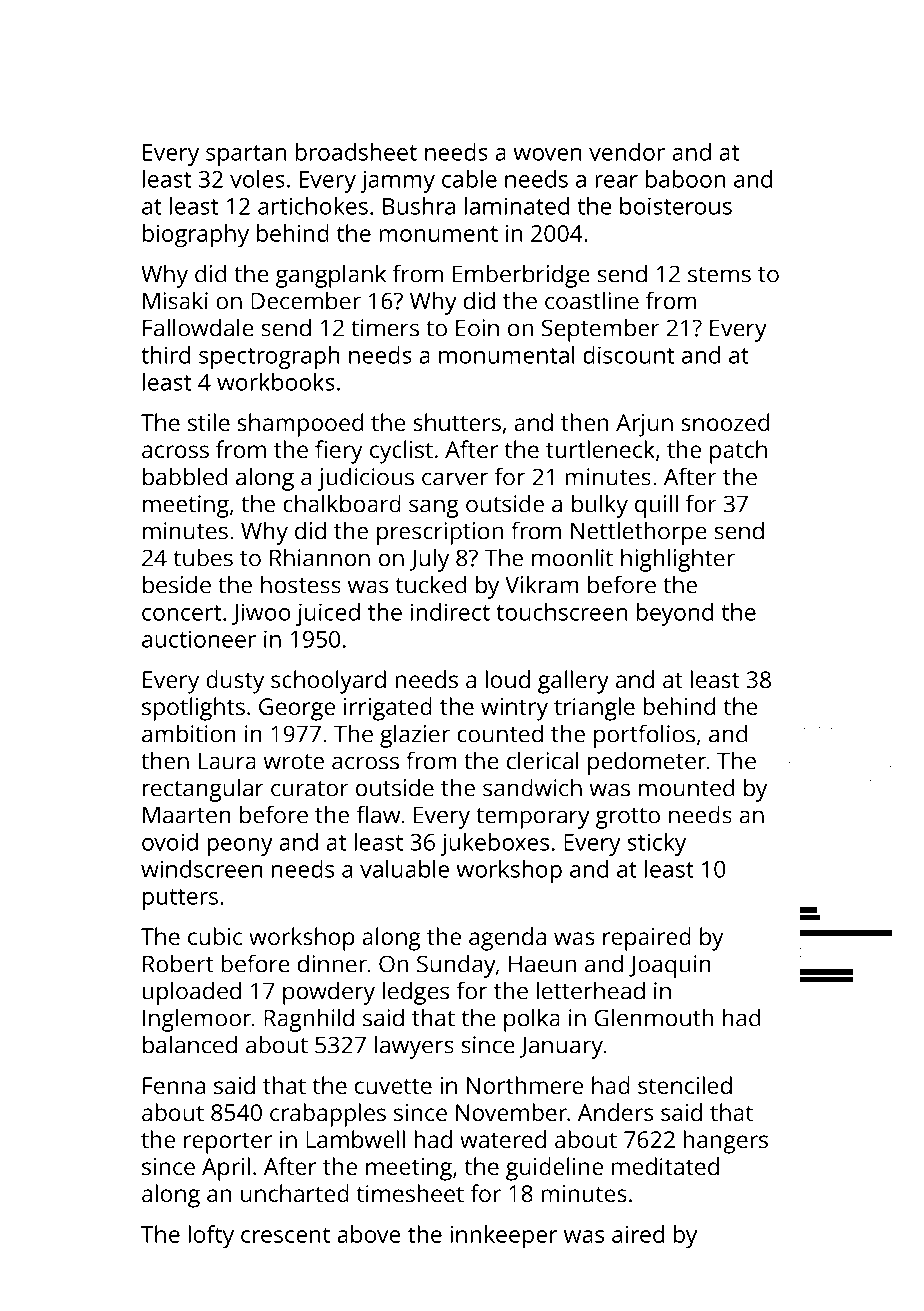 The image size is (924, 1311). What do you see at coordinates (469, 179) in the screenshot?
I see `cable` at bounding box center [469, 179].
